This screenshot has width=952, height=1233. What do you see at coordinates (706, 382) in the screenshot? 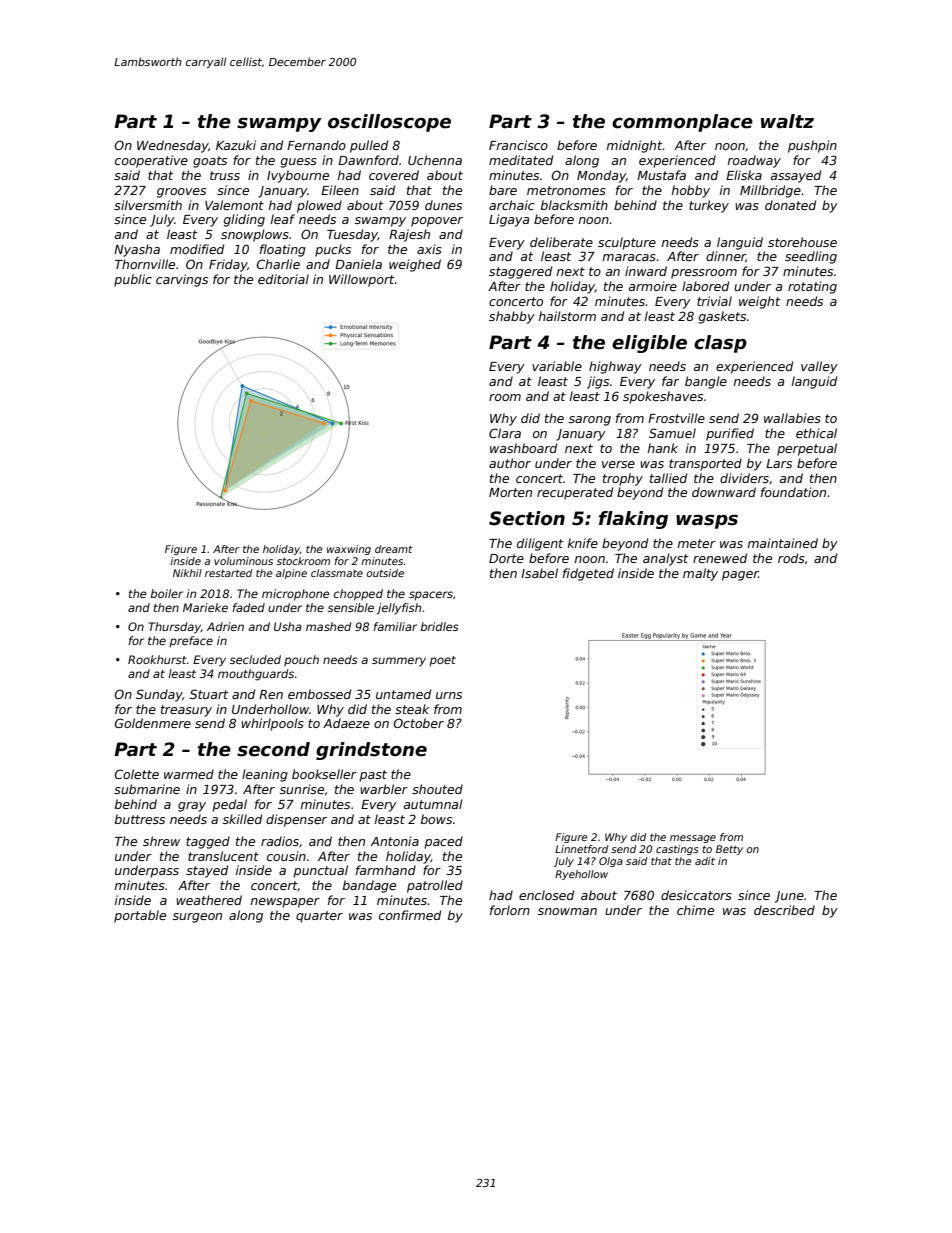
I see `bangle` at bounding box center [706, 382].
